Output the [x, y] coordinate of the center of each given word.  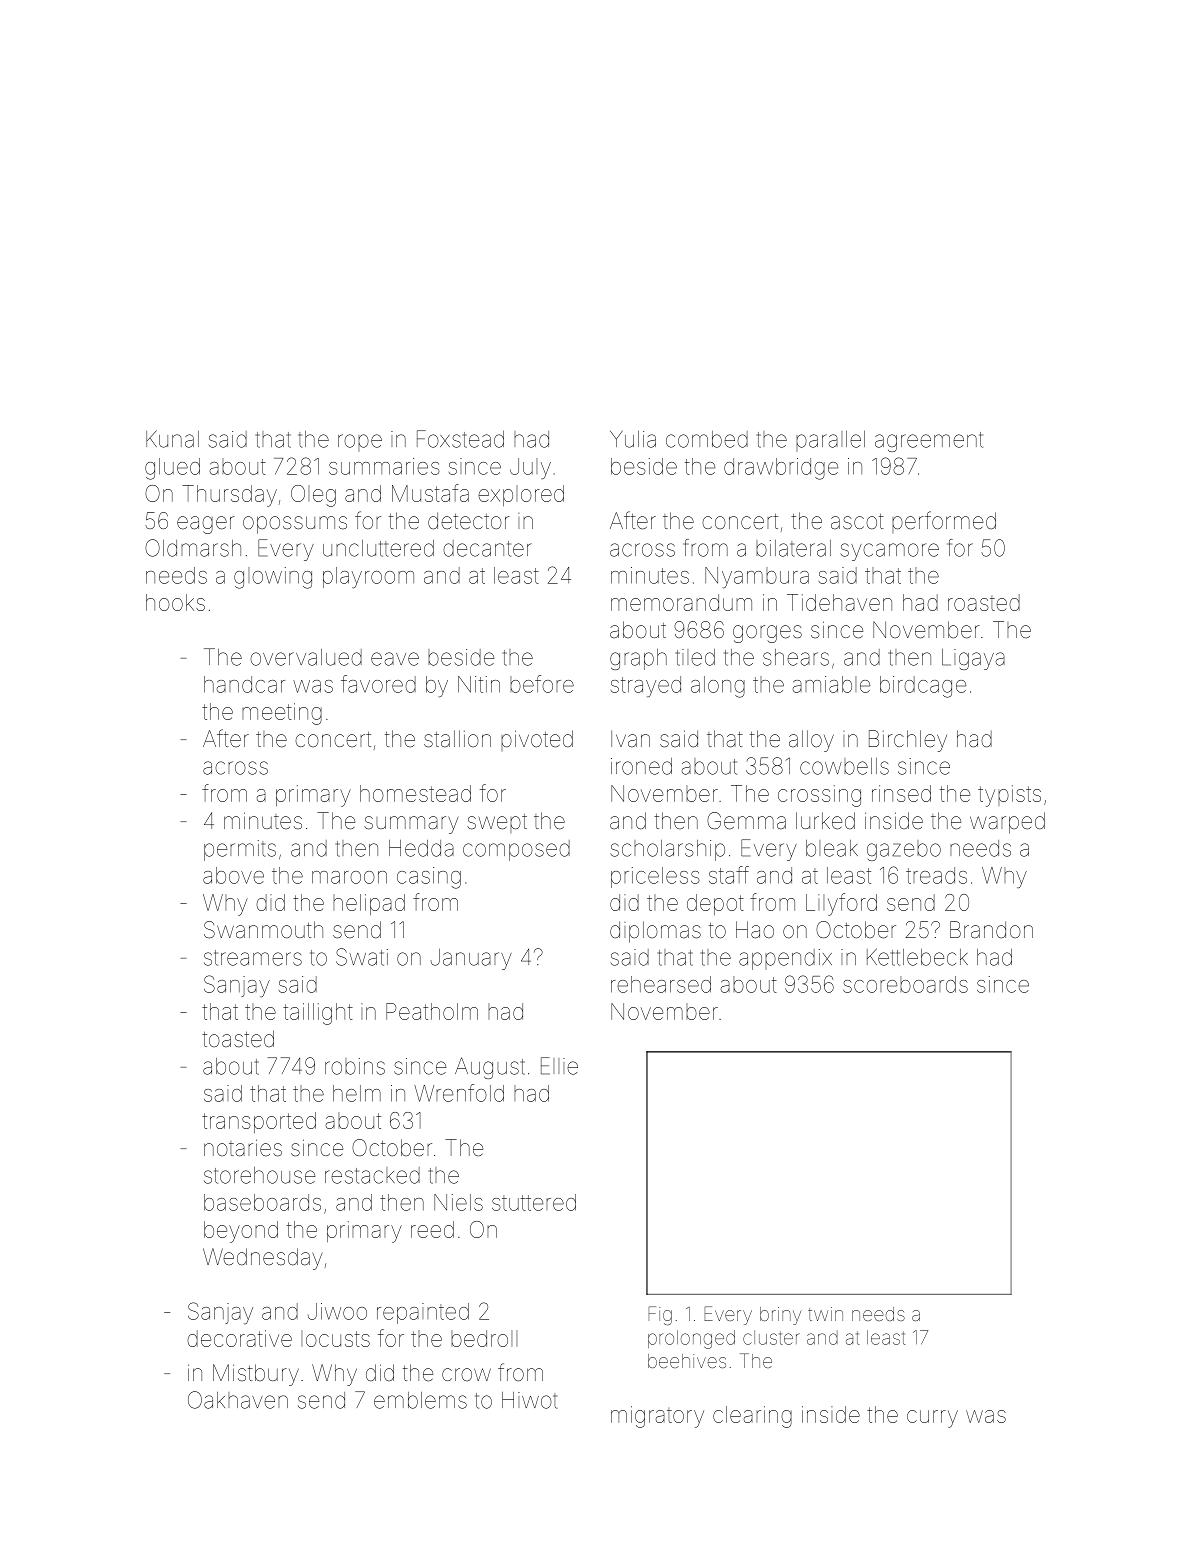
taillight [318, 1014]
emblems [420, 1400]
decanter [487, 548]
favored [378, 684]
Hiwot [529, 1400]
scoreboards [905, 984]
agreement [929, 442]
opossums [295, 525]
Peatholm [432, 1011]
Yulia [633, 439]
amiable [831, 684]
